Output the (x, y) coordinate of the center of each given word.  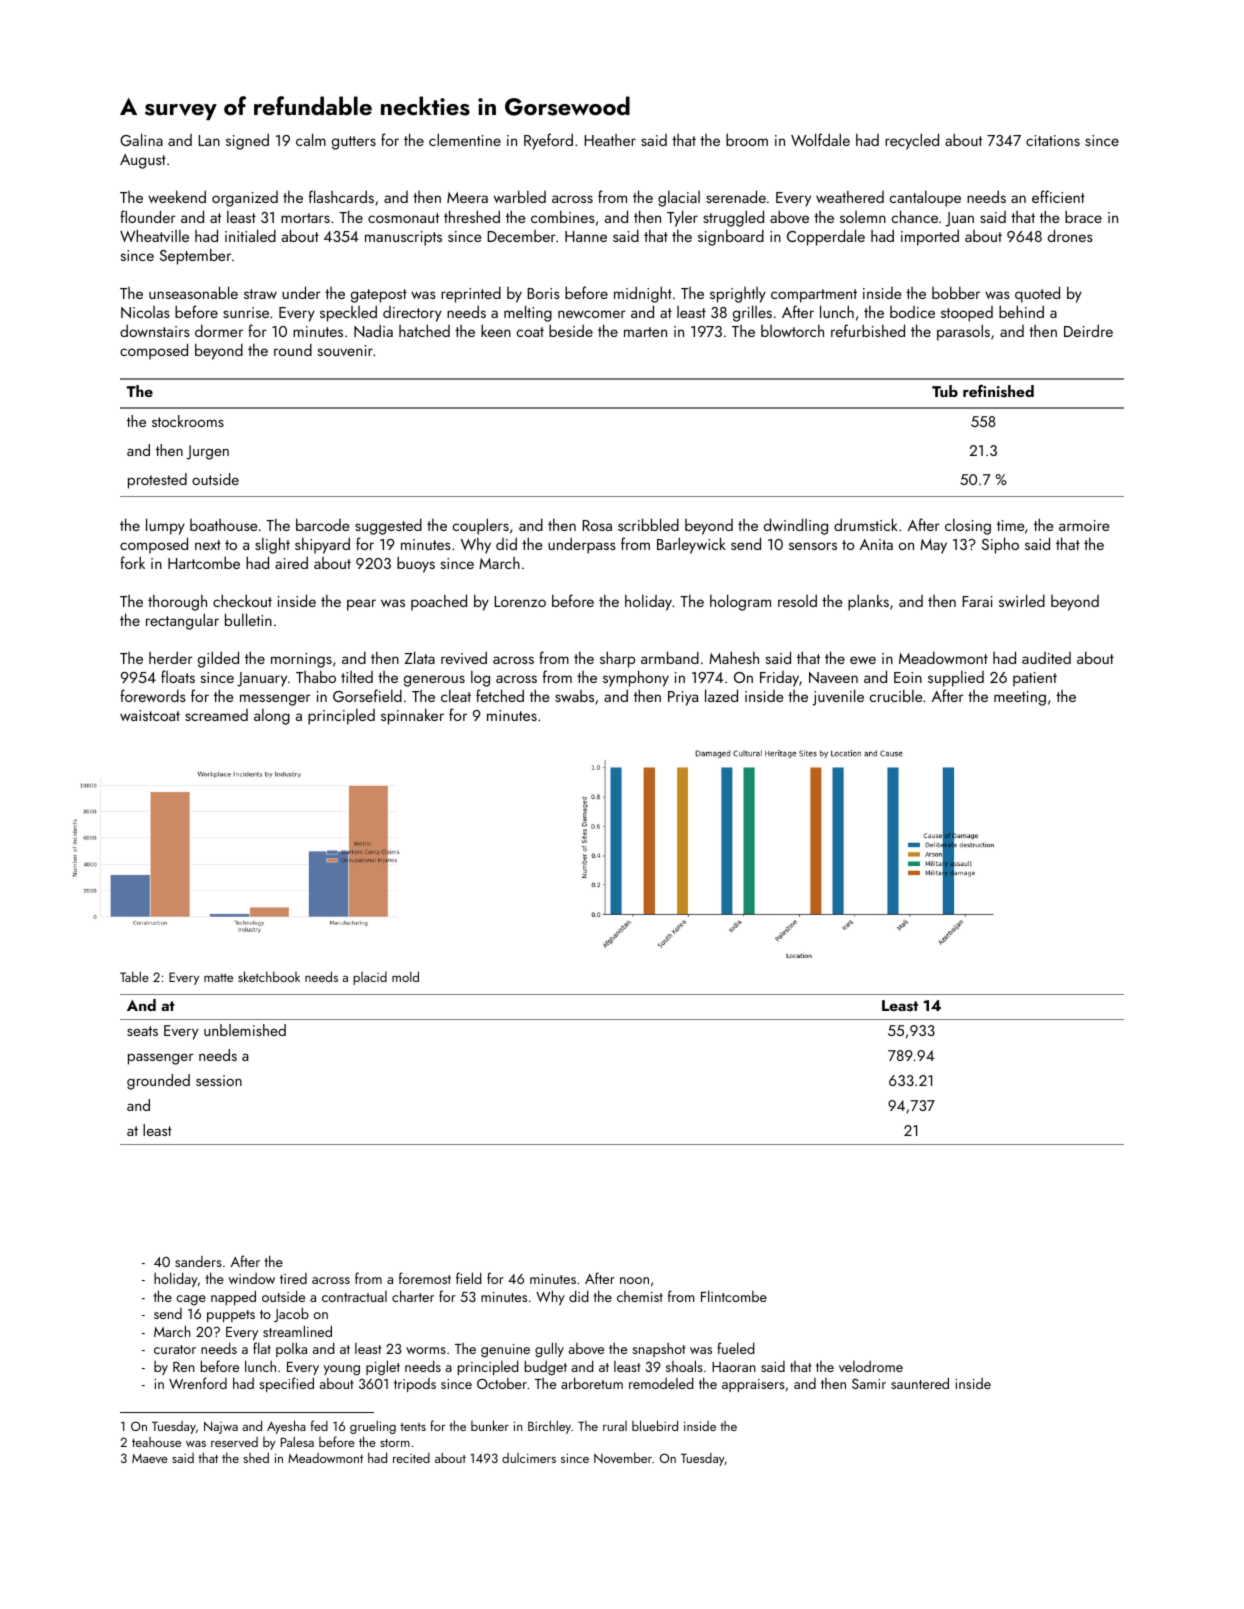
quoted (1037, 294)
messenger (275, 700)
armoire (1084, 525)
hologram (740, 602)
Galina (141, 139)
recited (411, 1458)
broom (747, 140)
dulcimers (529, 1458)
